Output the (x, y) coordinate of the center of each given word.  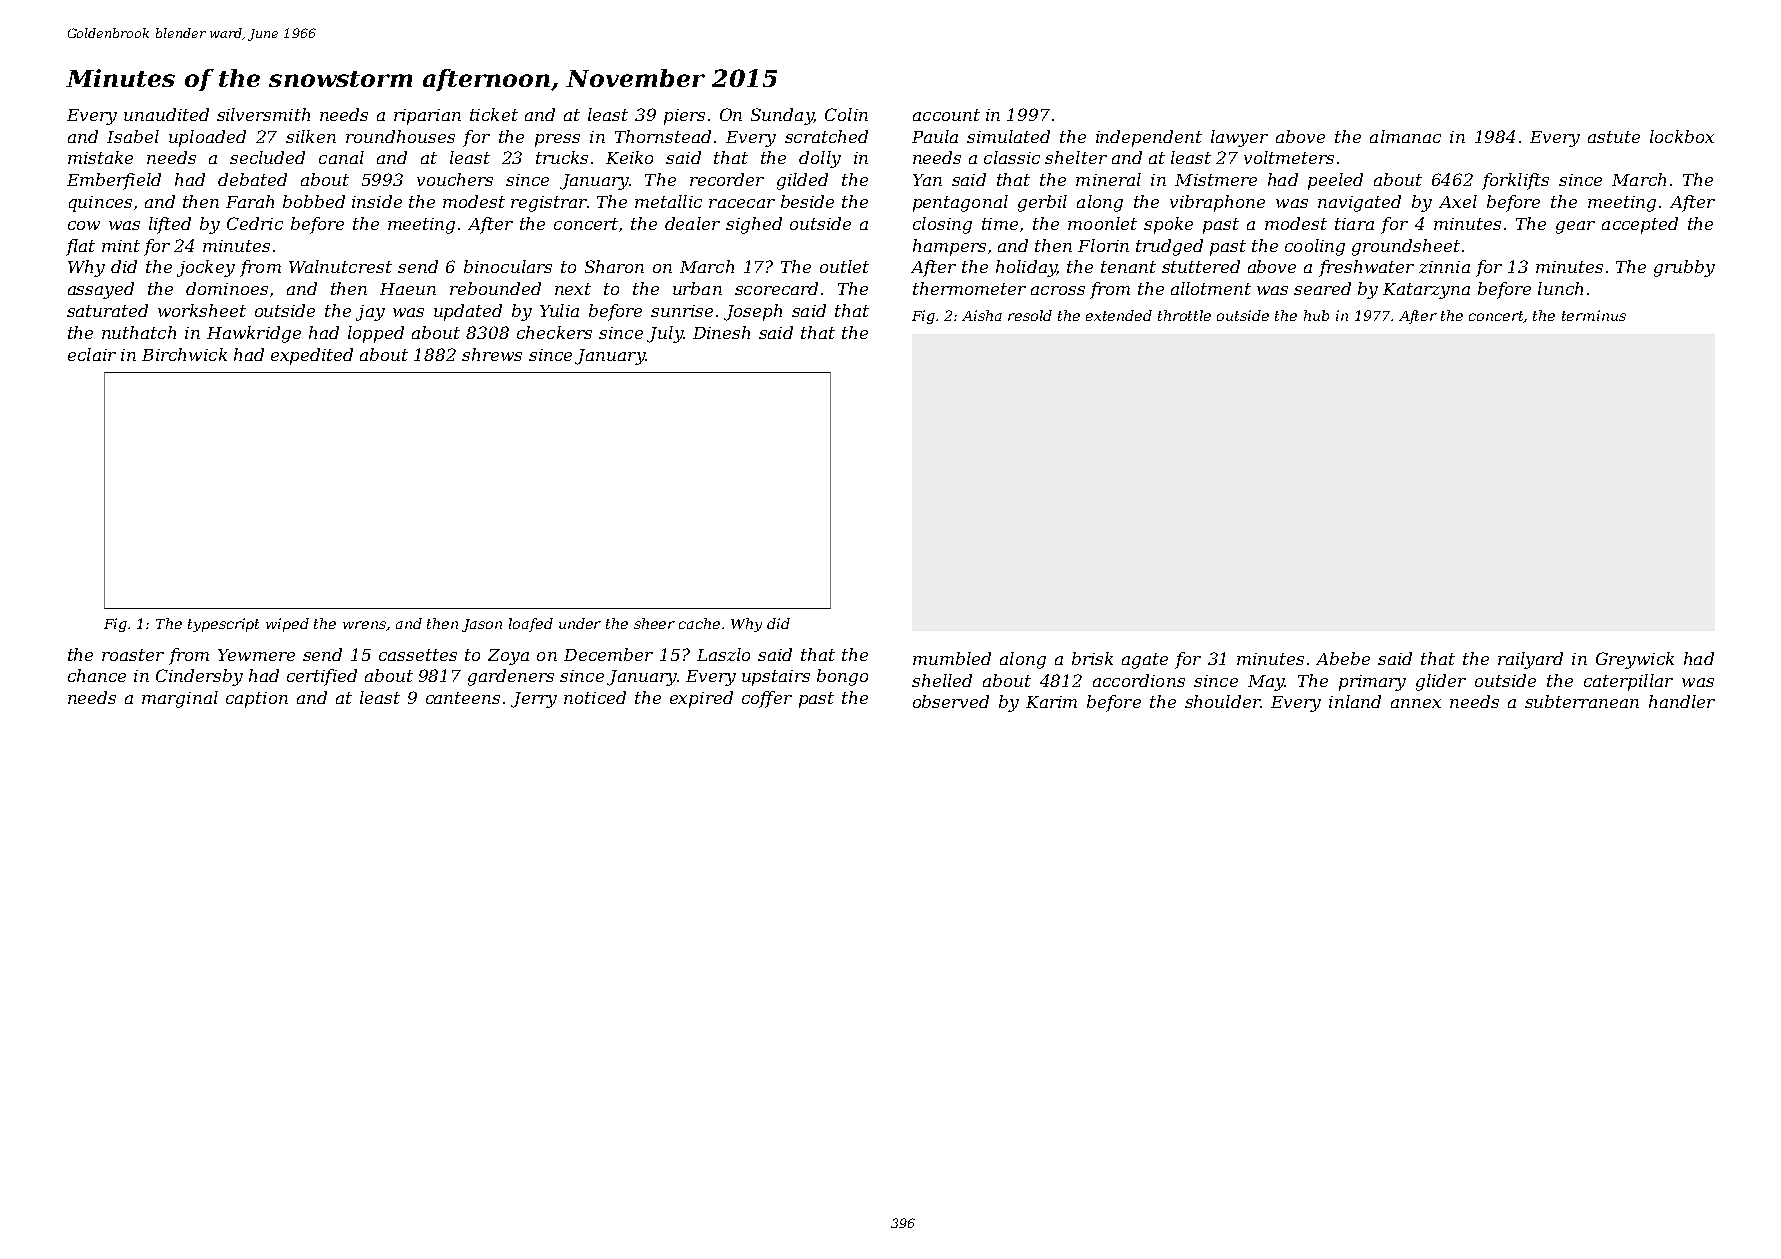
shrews (492, 354)
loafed (531, 625)
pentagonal (960, 203)
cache (699, 623)
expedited (312, 356)
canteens (463, 698)
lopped (376, 334)
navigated (1359, 203)
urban (697, 288)
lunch (1560, 288)
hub (1316, 315)
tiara (1354, 224)
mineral (1108, 179)
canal (341, 157)
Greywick (1635, 660)
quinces (100, 204)
